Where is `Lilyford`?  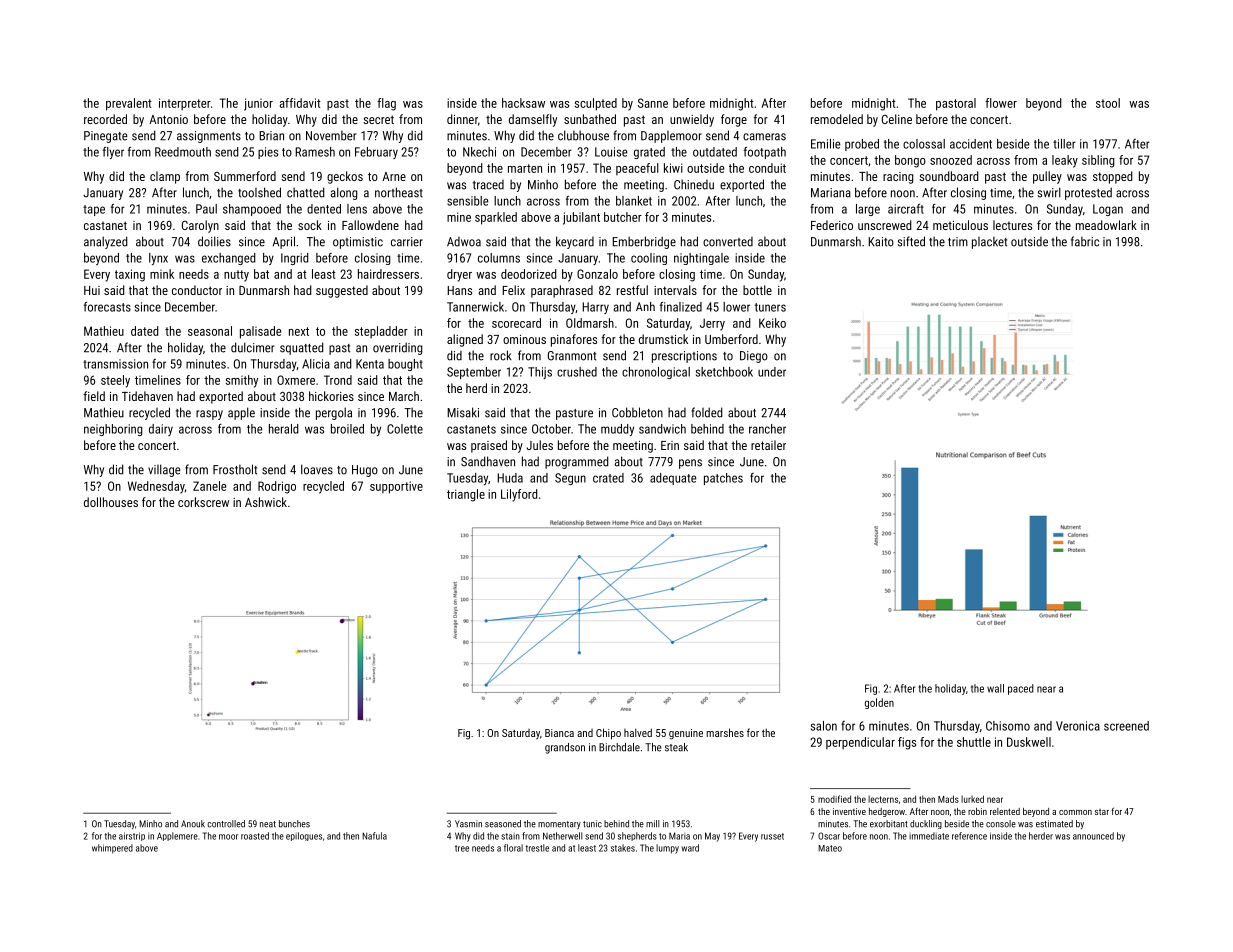
Lilyford is located at coordinates (519, 495).
